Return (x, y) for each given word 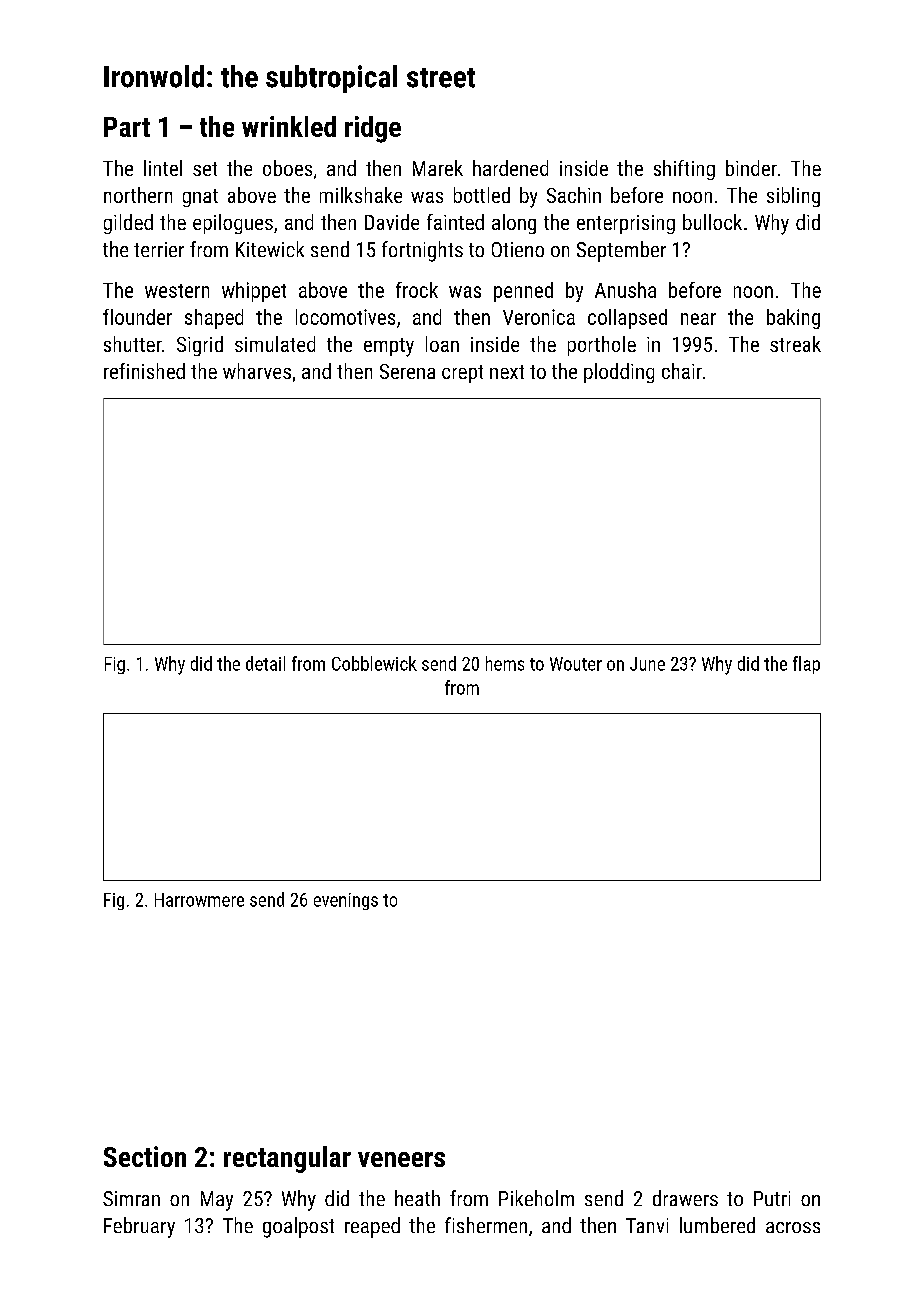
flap (806, 665)
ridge (373, 129)
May (217, 1201)
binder (751, 168)
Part (127, 127)
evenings (346, 901)
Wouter (576, 664)
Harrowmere (199, 900)
